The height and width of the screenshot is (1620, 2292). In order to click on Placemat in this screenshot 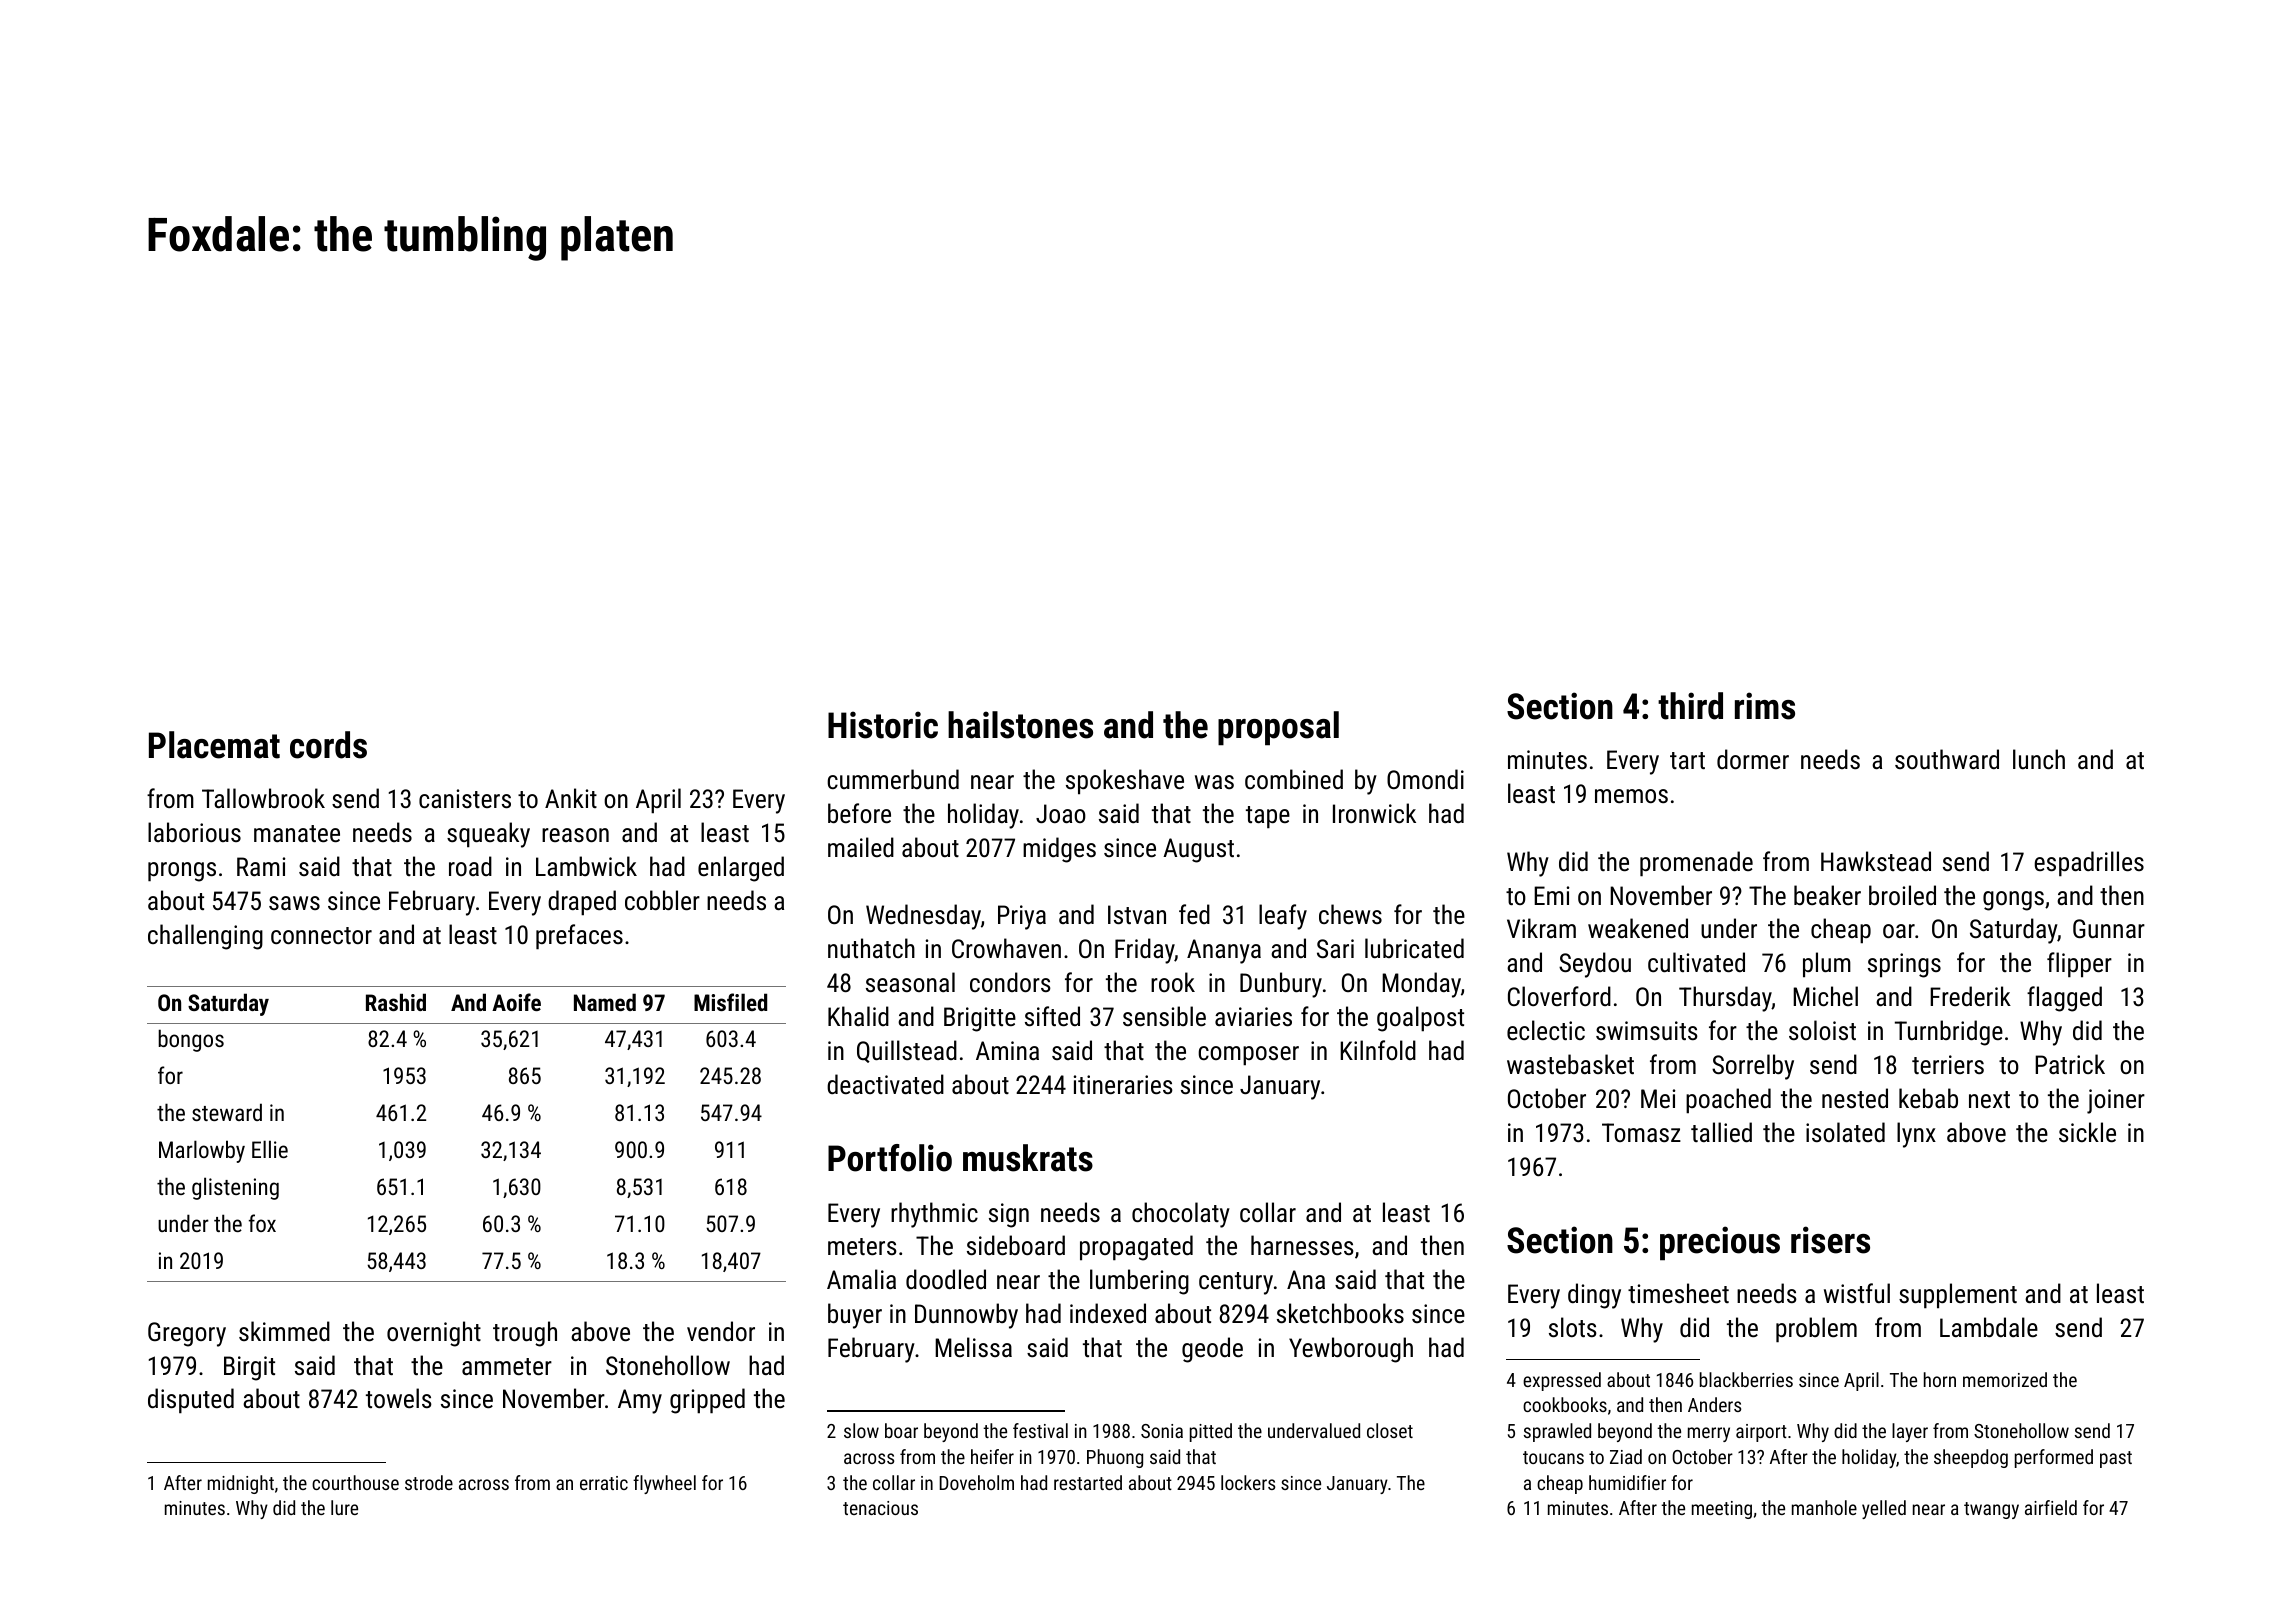, I will do `click(214, 745)`.
